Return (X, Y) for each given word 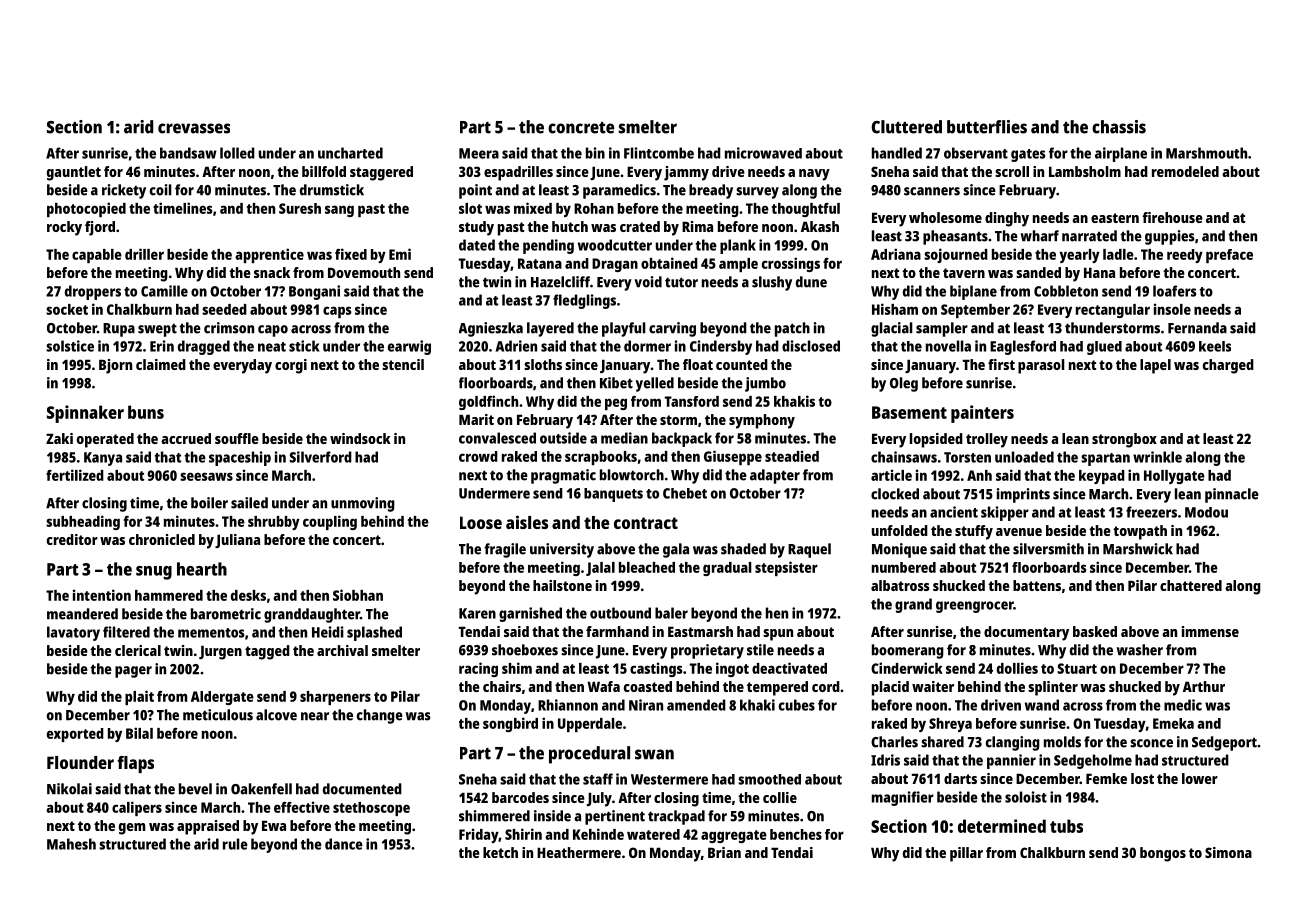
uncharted (350, 153)
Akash (820, 226)
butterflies (987, 127)
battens (1037, 585)
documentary (1026, 633)
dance (344, 844)
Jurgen (220, 652)
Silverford (320, 457)
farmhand (617, 631)
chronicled (162, 539)
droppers (93, 292)
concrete (581, 128)
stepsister (786, 568)
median (624, 438)
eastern (1115, 218)
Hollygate (1174, 477)
